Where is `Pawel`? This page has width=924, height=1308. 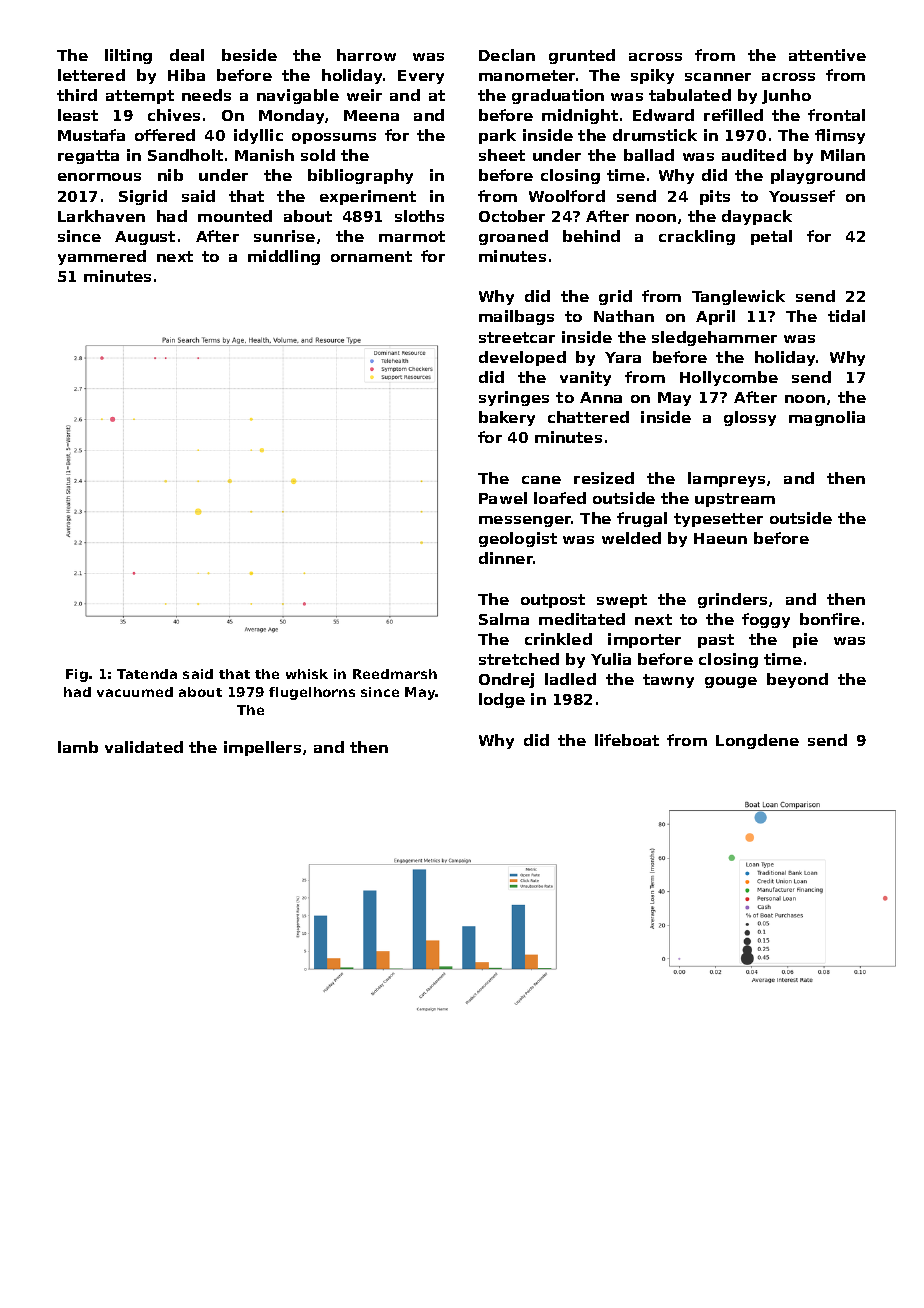
Pawel is located at coordinates (503, 498).
